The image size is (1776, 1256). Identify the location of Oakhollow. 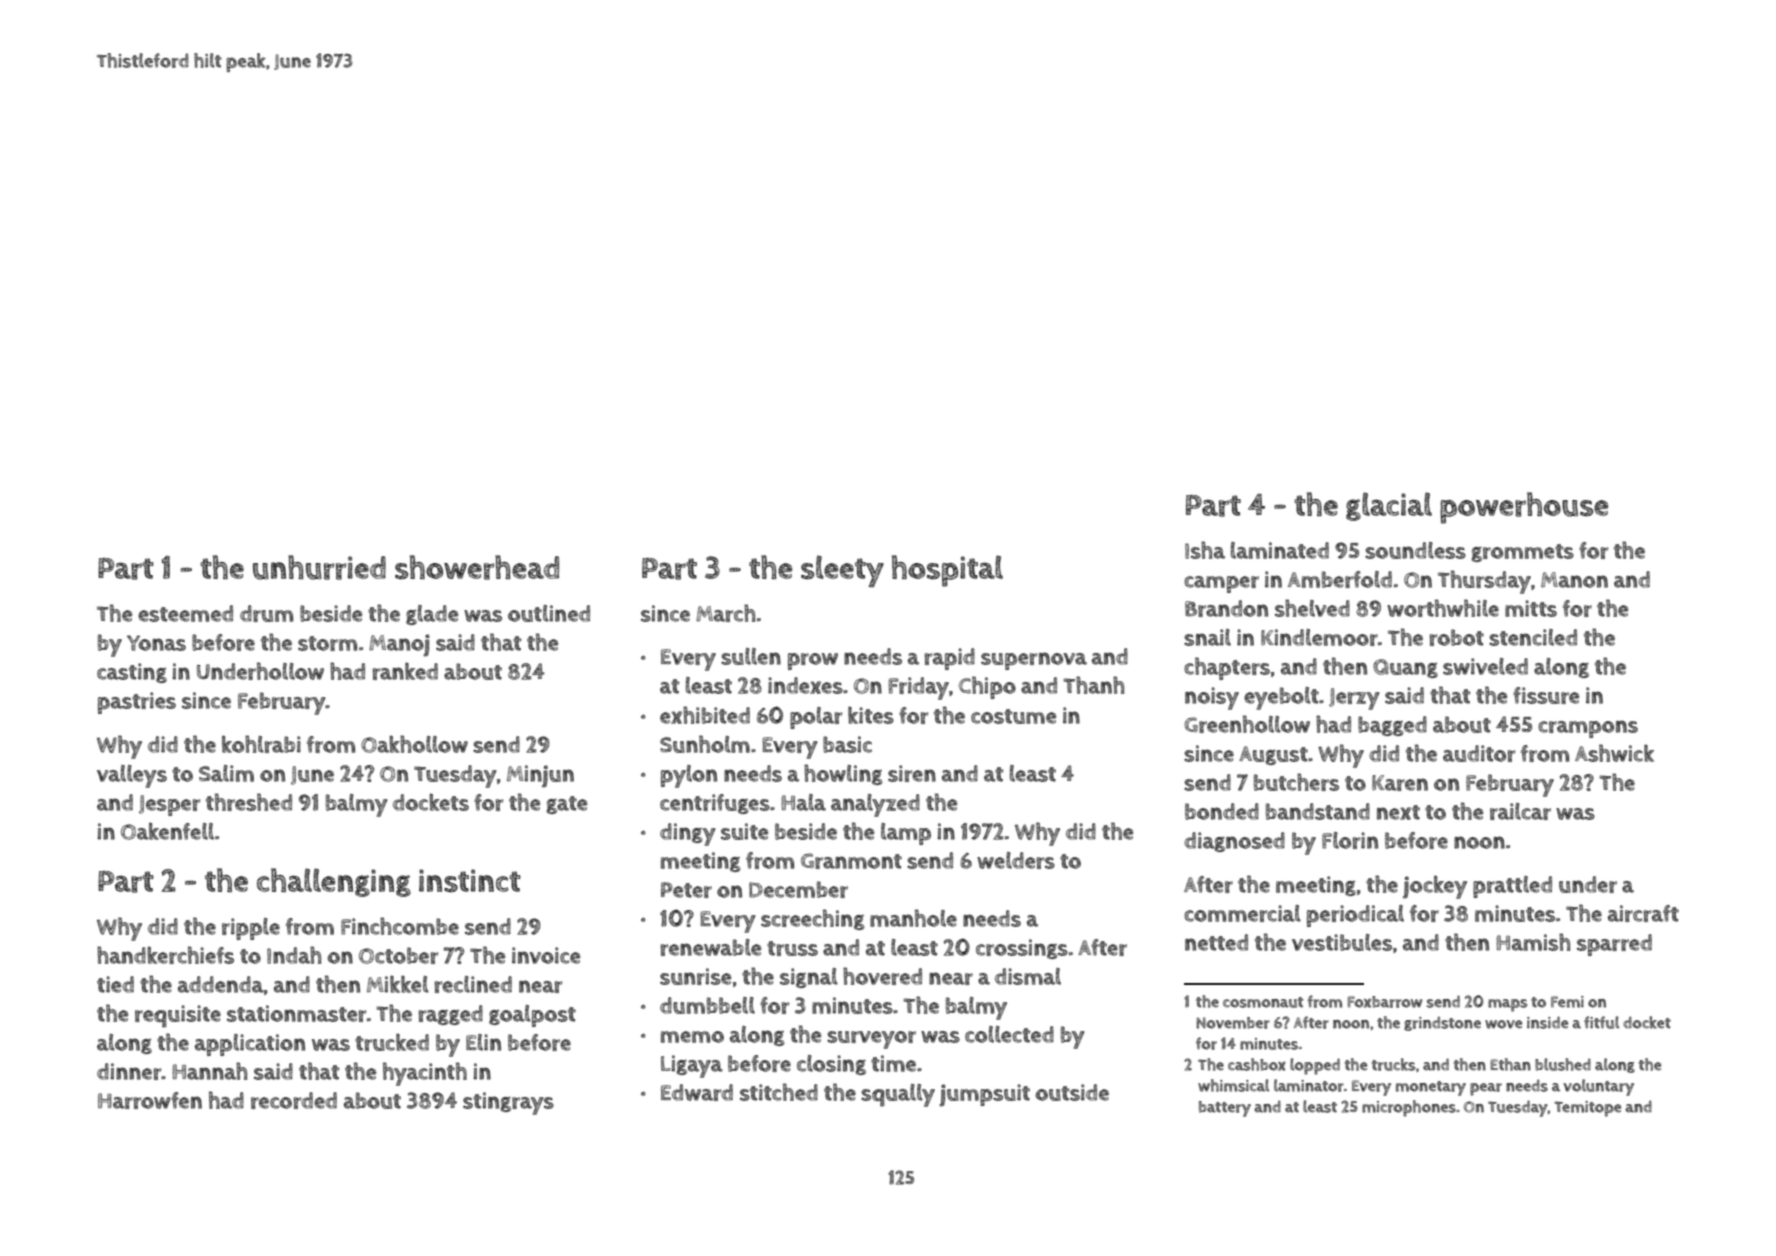
(414, 744).
